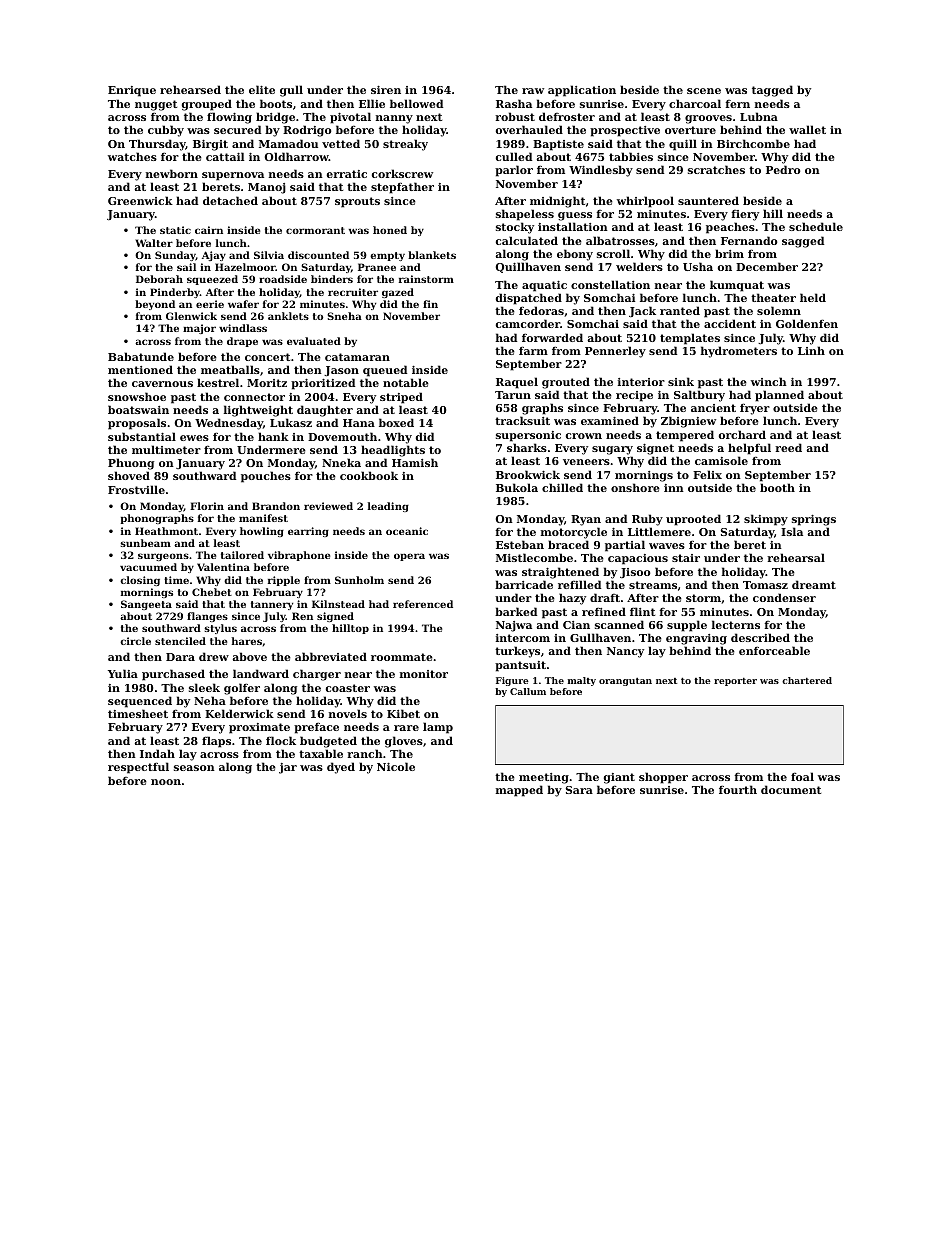  Describe the element at coordinates (586, 462) in the document. I see `veneers` at that location.
